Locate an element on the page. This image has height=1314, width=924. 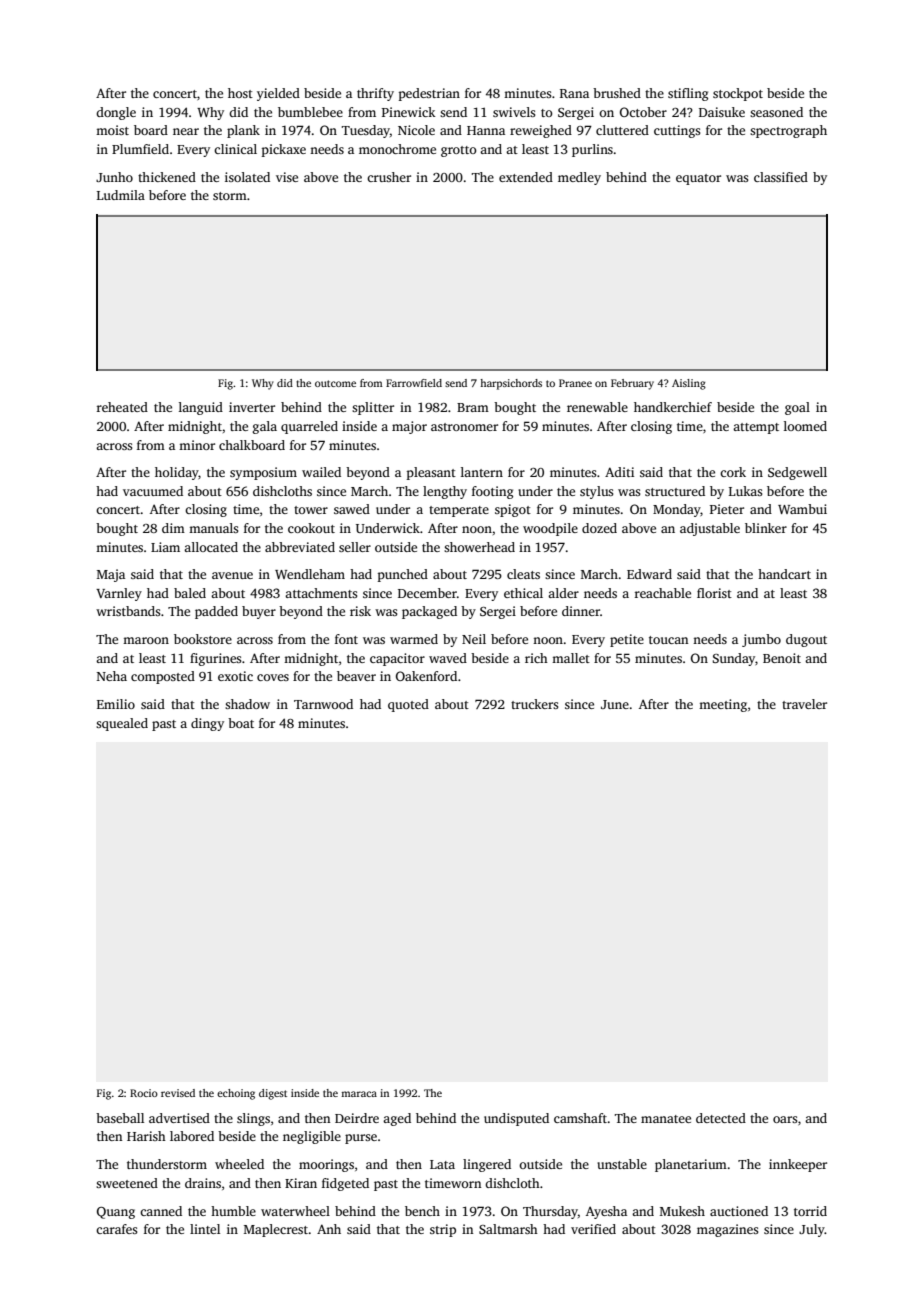
quoted is located at coordinates (408, 705).
